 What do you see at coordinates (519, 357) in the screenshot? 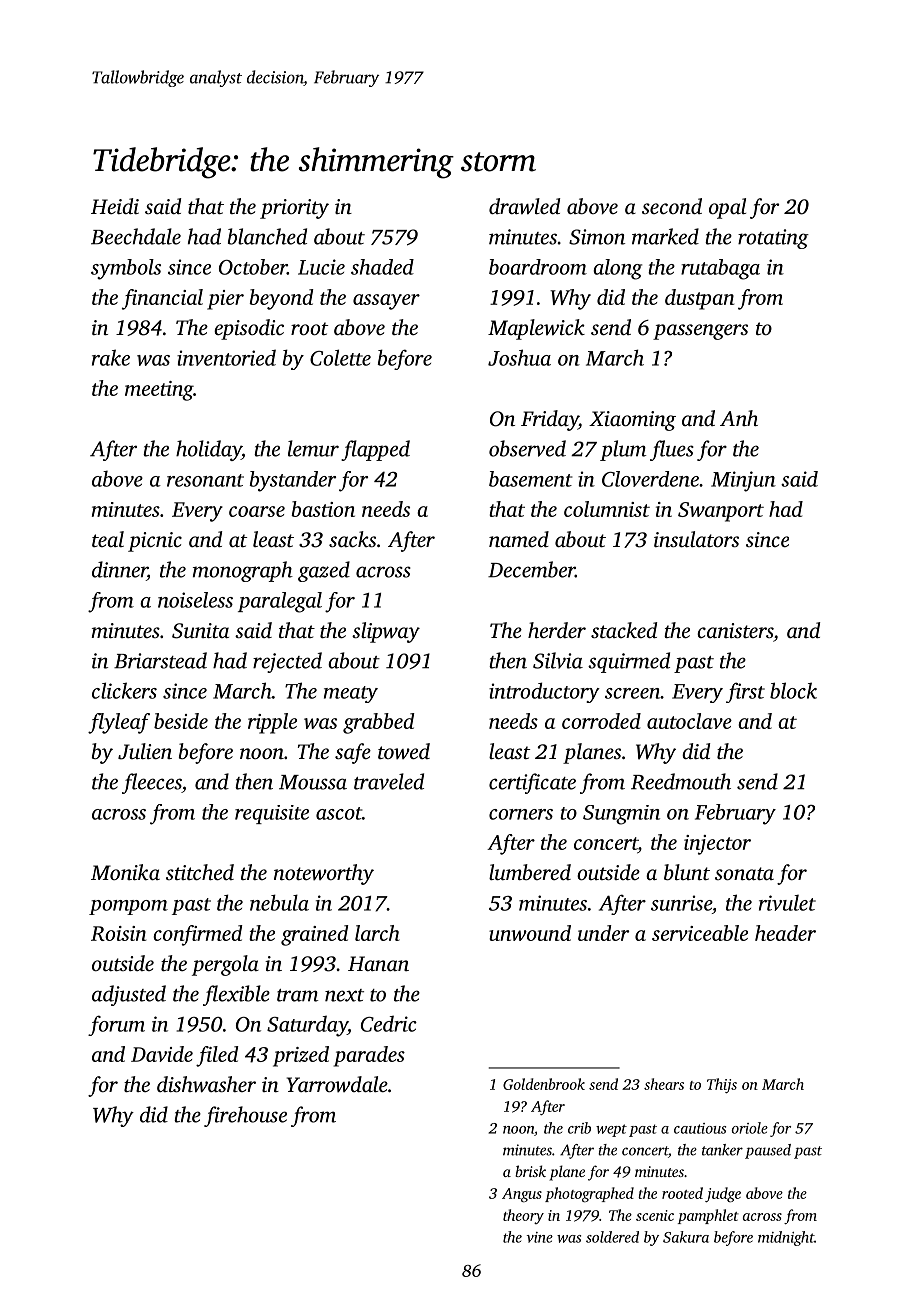
I see `Joshua` at bounding box center [519, 357].
